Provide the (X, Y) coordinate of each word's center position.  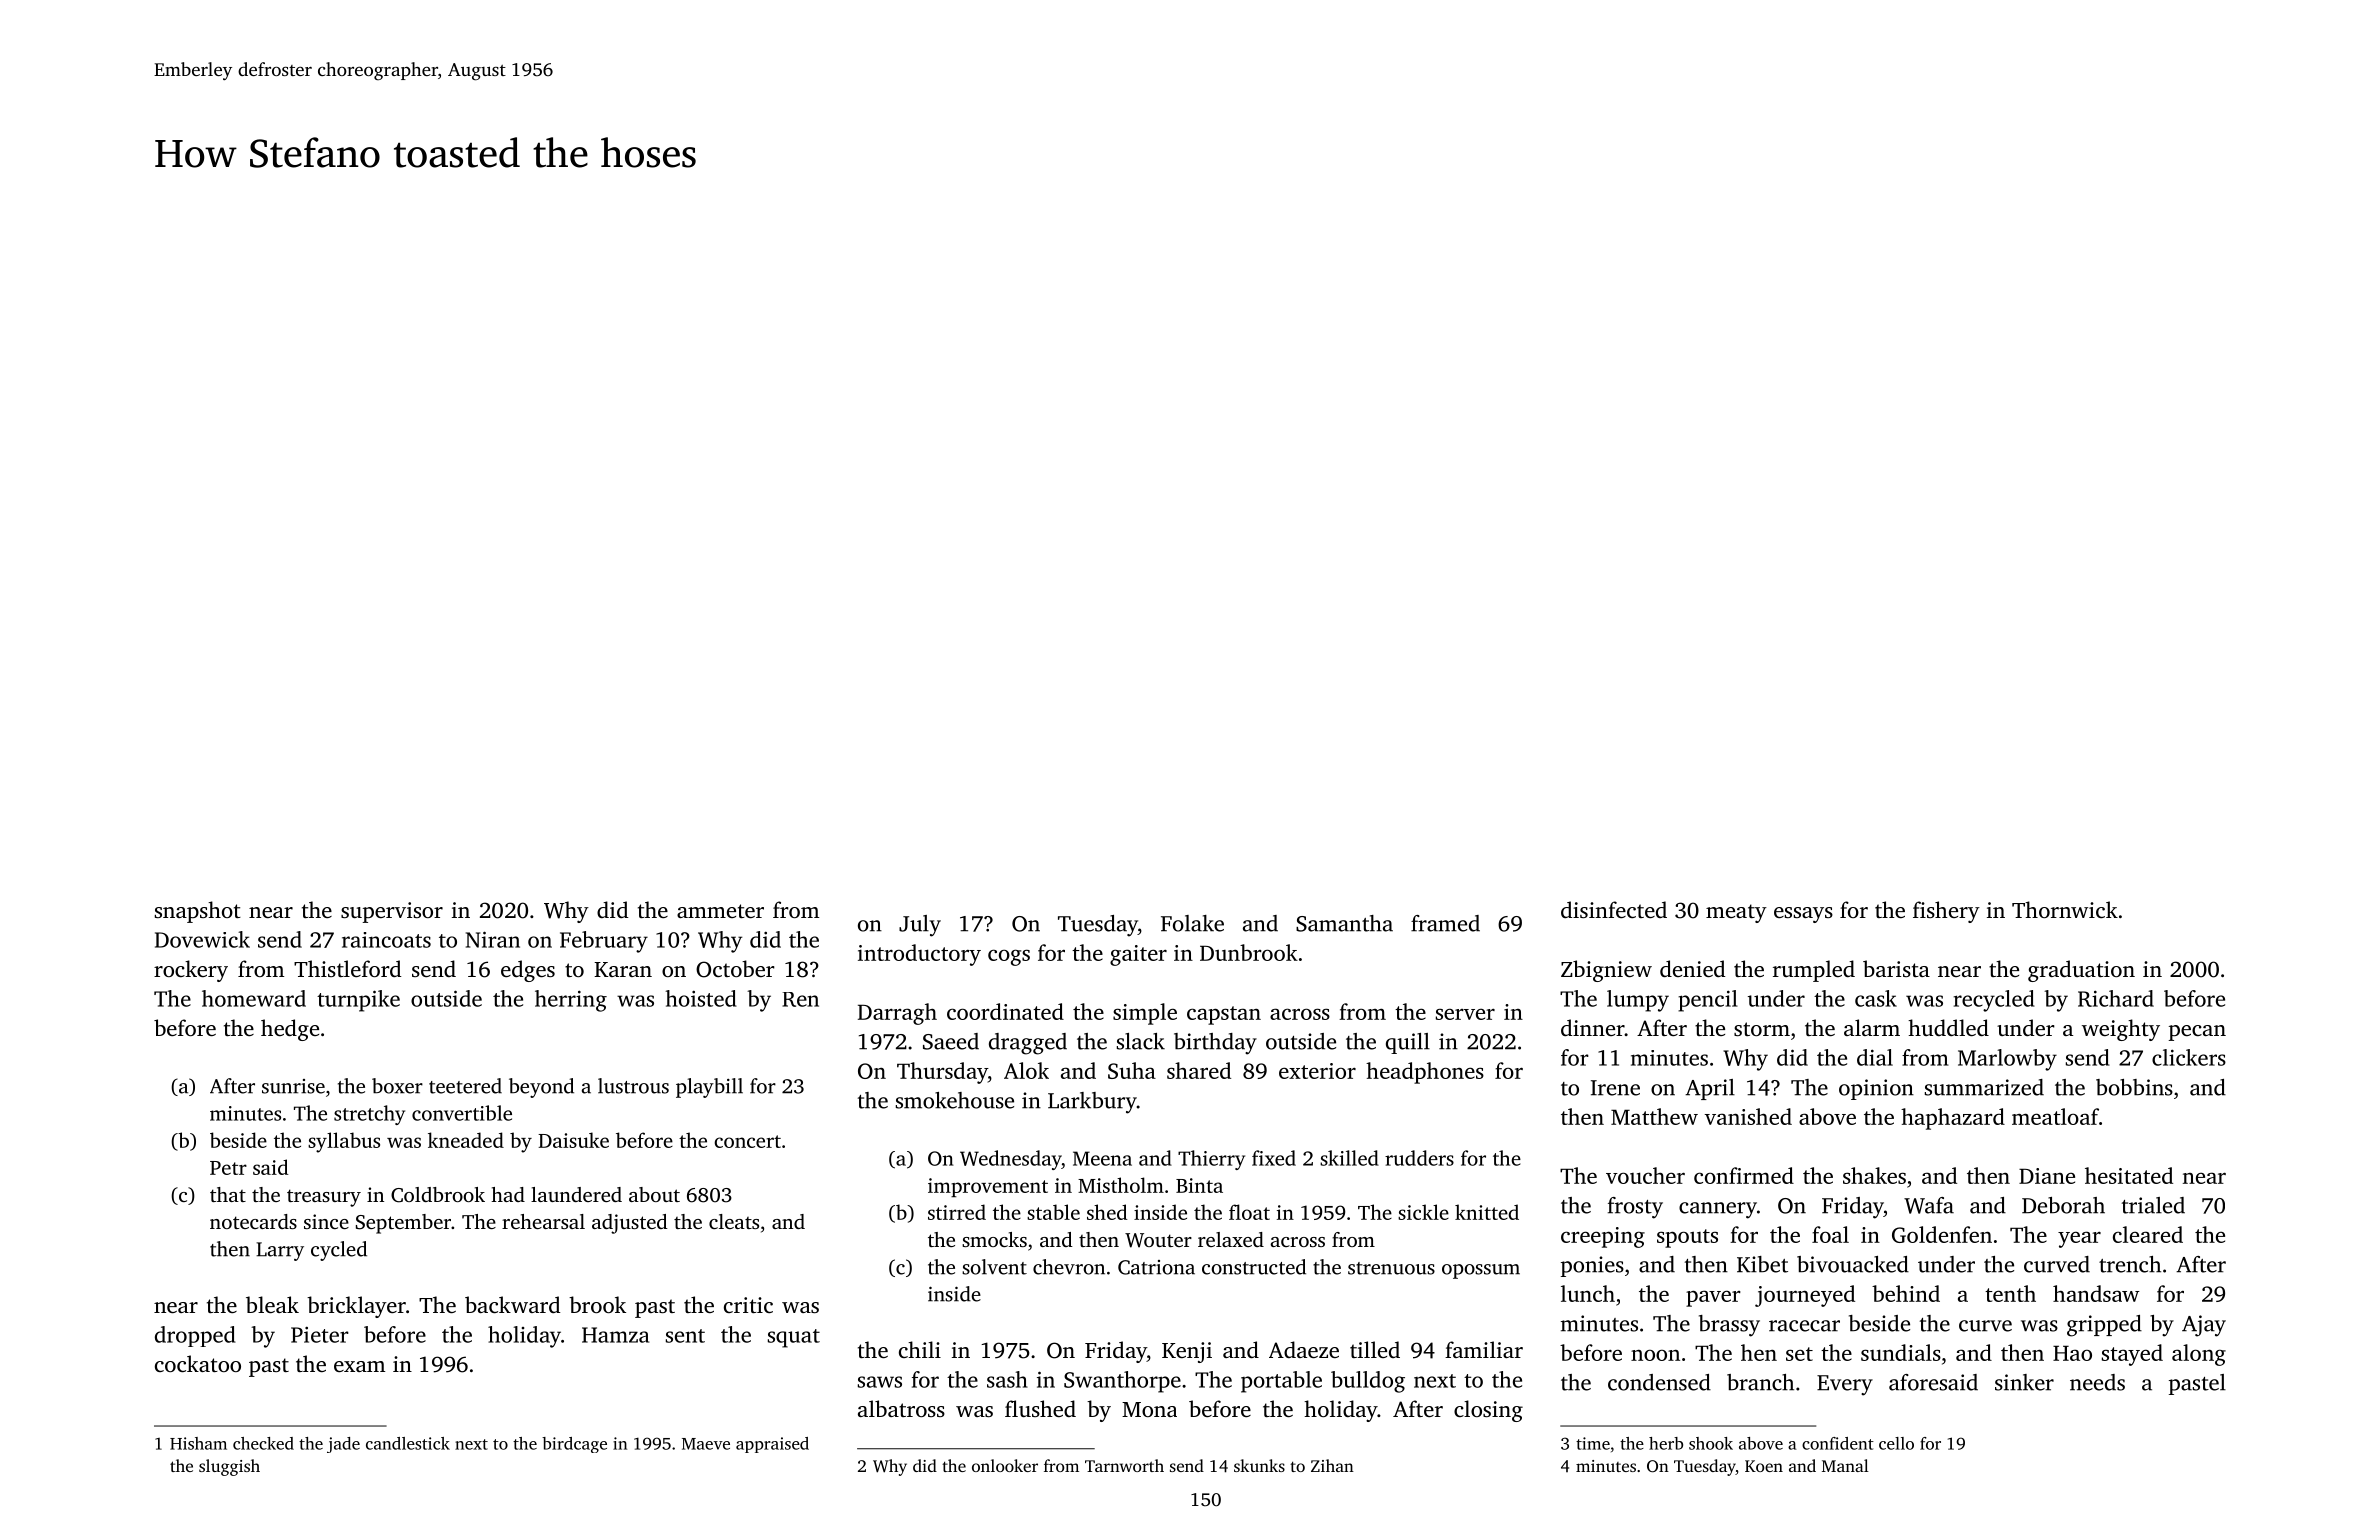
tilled (1375, 1349)
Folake (1192, 923)
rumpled (1814, 971)
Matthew (1654, 1116)
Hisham (198, 1443)
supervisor (392, 912)
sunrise (293, 1086)
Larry (280, 1251)
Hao (2072, 1353)
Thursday (942, 1073)
